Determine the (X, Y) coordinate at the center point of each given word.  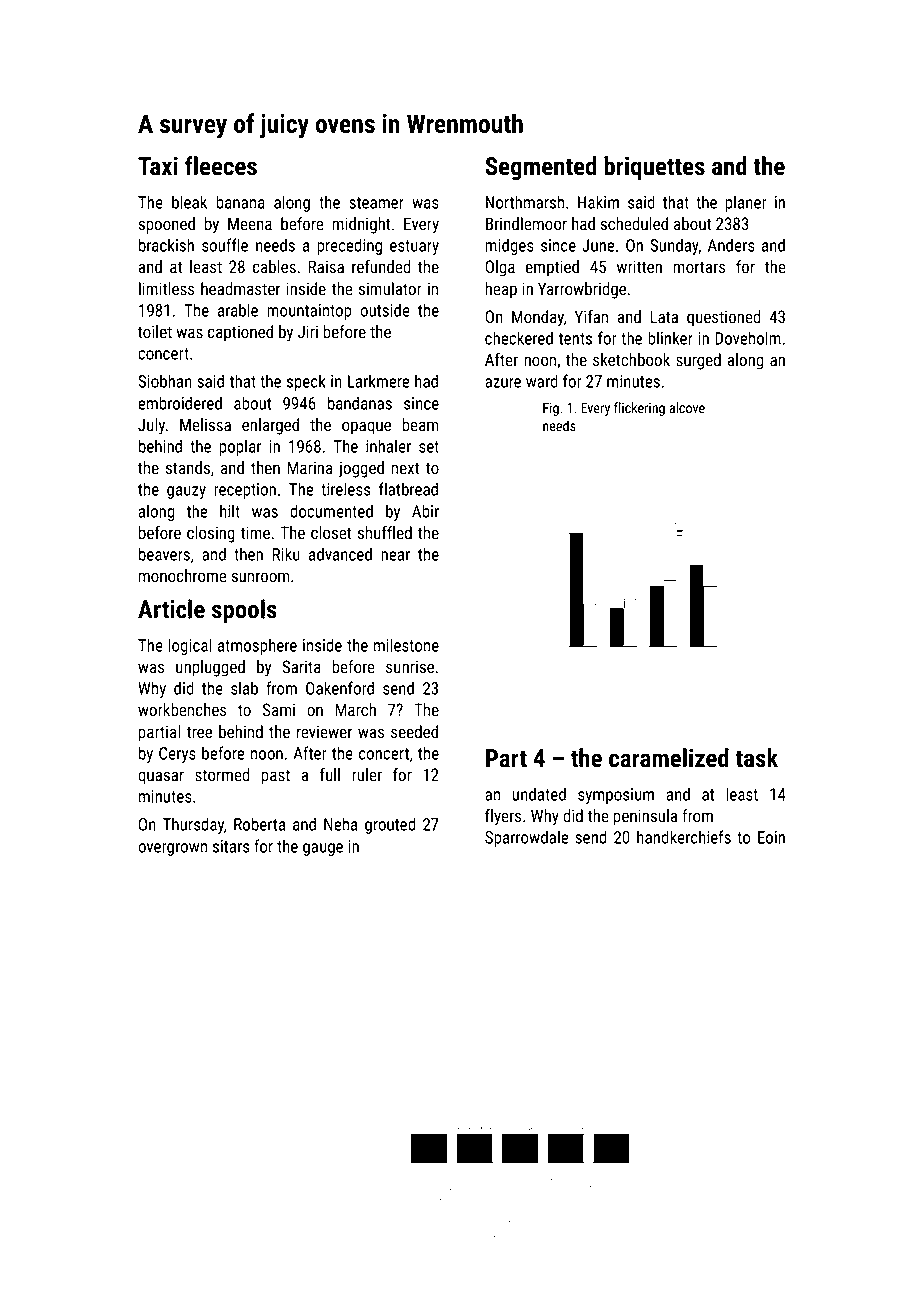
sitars (231, 846)
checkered (519, 338)
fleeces (221, 166)
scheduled (634, 223)
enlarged (270, 426)
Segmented (541, 168)
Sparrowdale (527, 838)
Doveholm (748, 338)
